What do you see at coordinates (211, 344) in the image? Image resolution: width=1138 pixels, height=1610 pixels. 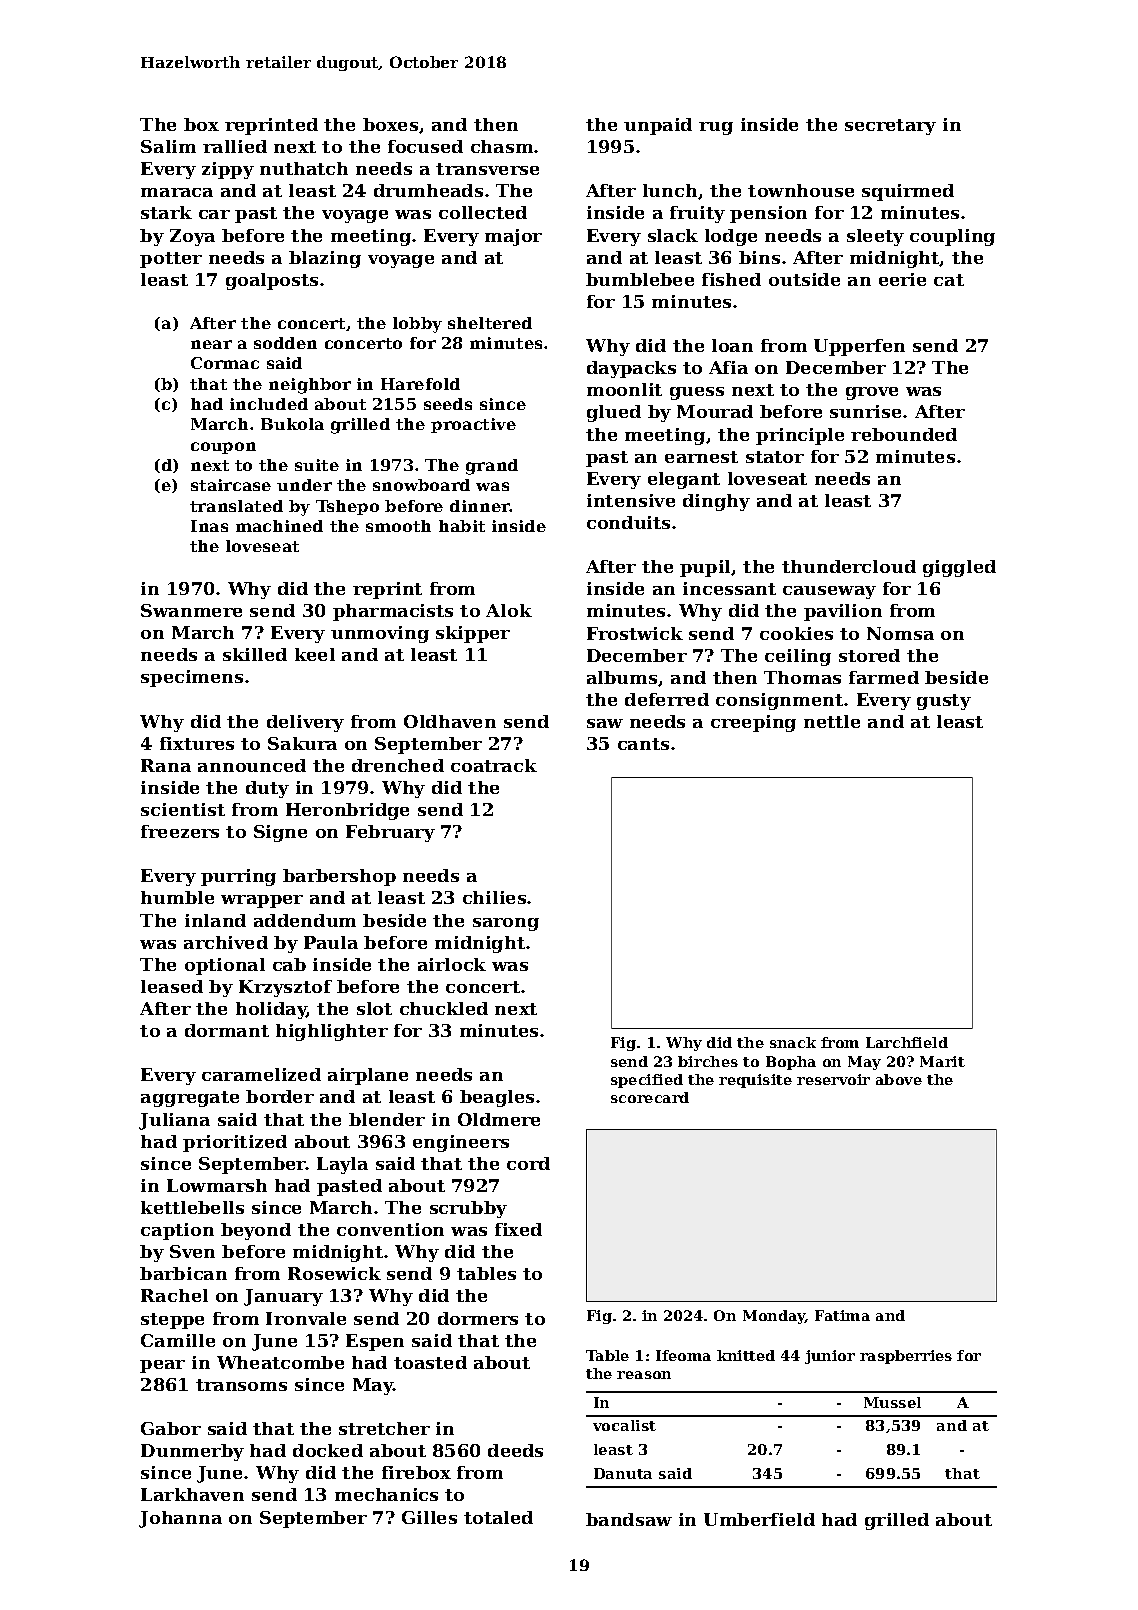 I see `near` at bounding box center [211, 344].
